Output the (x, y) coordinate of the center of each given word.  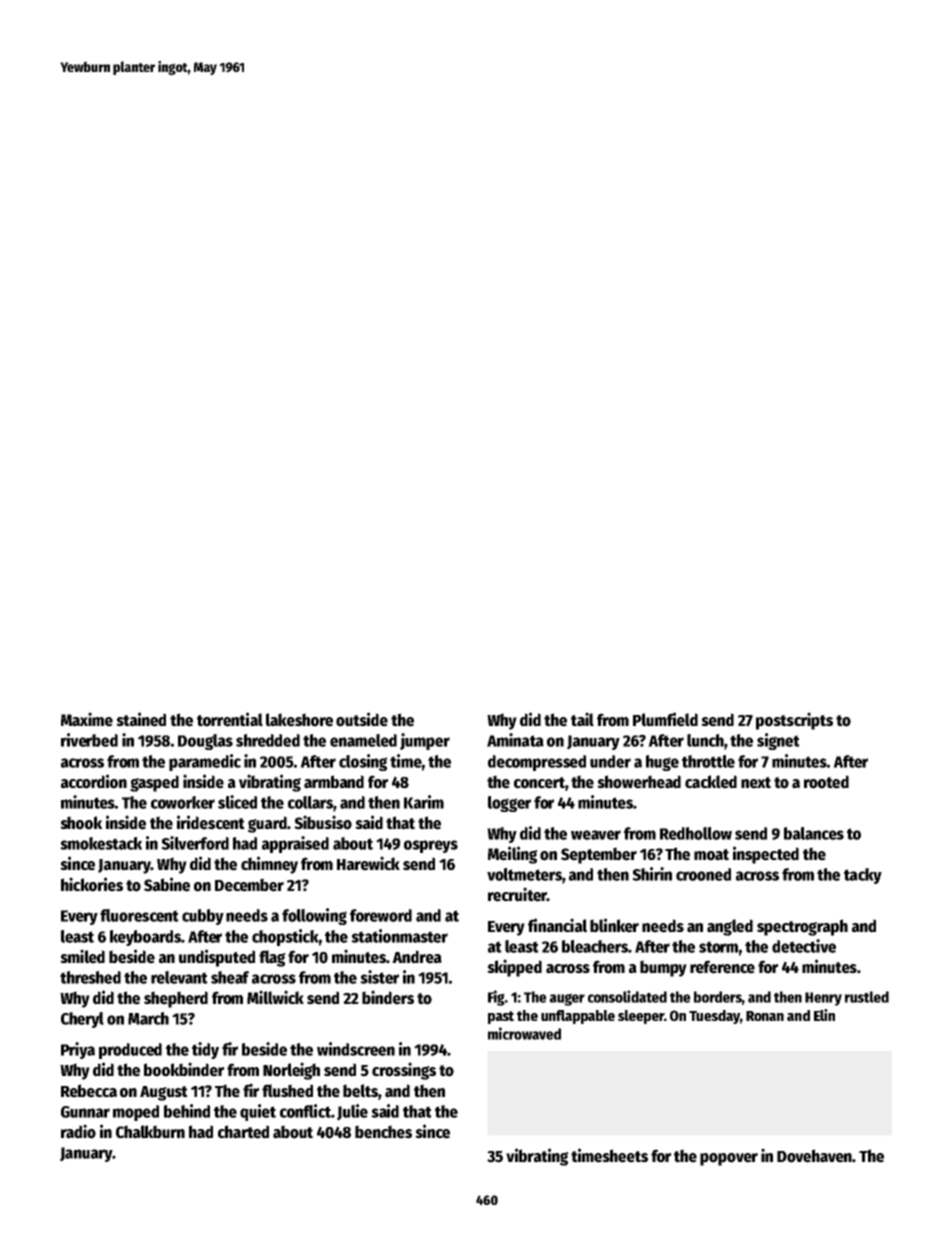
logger (509, 804)
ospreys (431, 846)
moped (136, 1113)
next (756, 783)
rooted (826, 782)
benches (383, 1132)
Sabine (167, 884)
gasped (154, 783)
